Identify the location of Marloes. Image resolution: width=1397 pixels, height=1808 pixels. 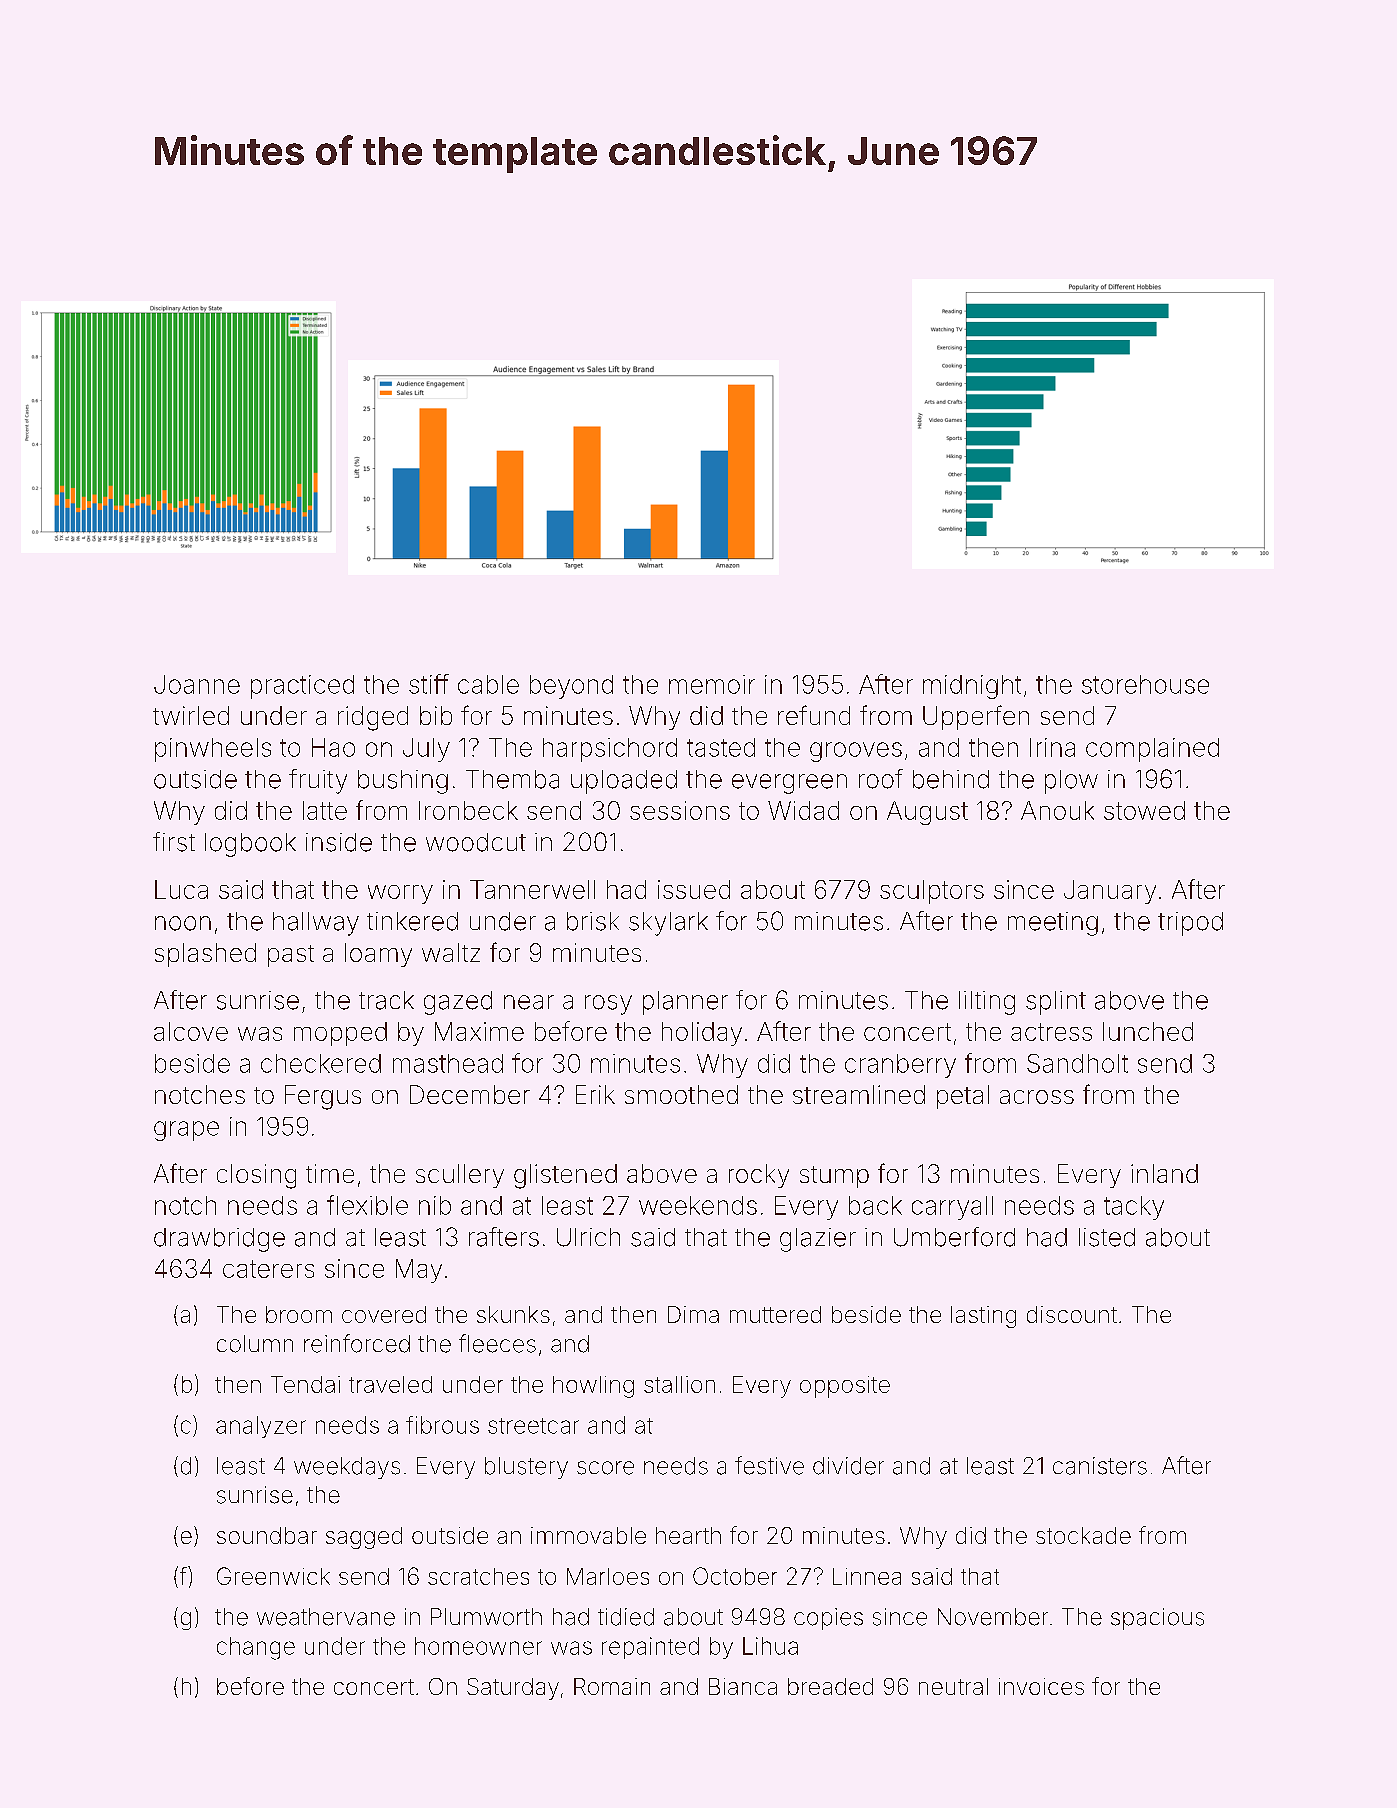
(608, 1576).
